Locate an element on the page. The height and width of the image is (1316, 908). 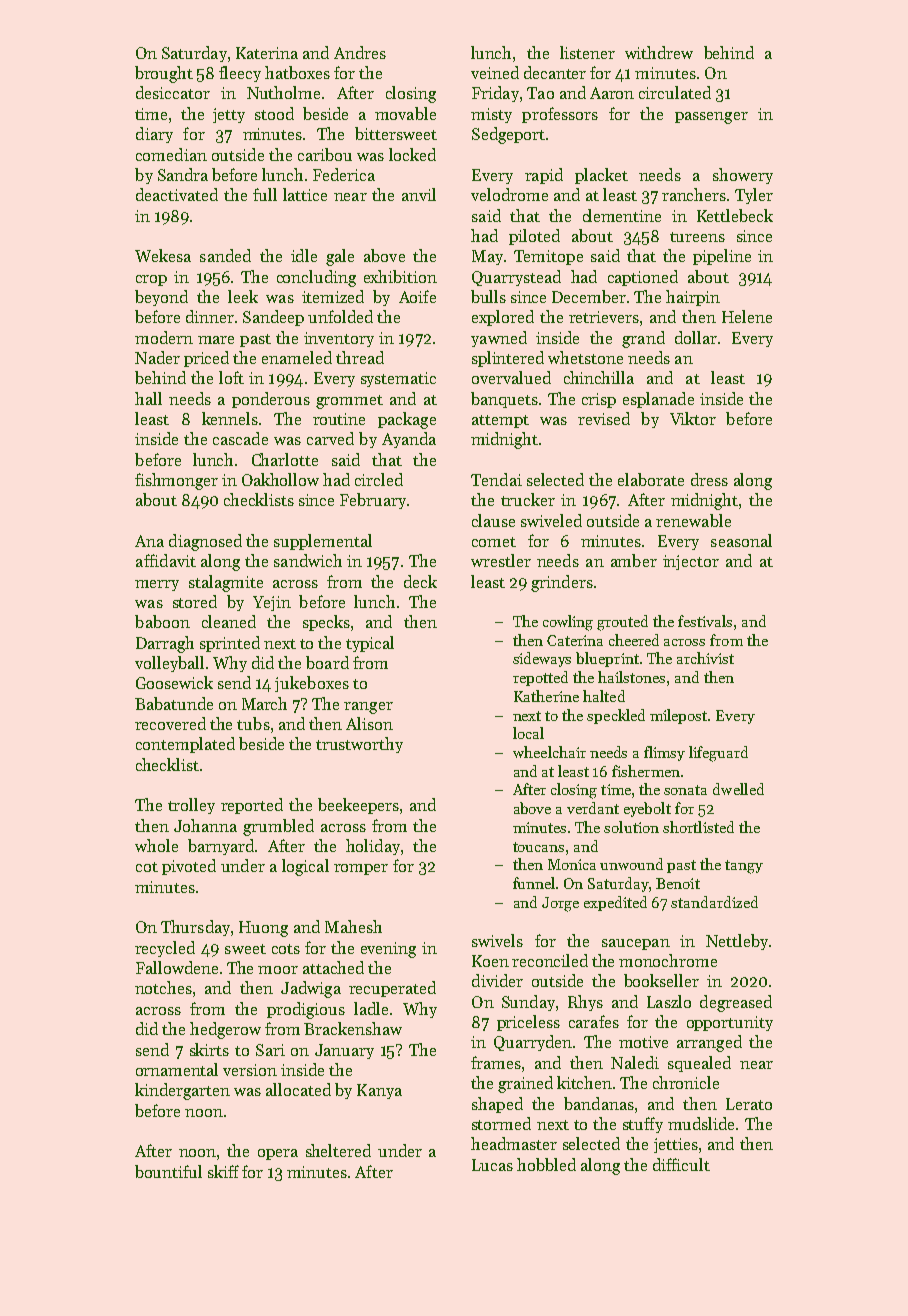
locked is located at coordinates (412, 154).
